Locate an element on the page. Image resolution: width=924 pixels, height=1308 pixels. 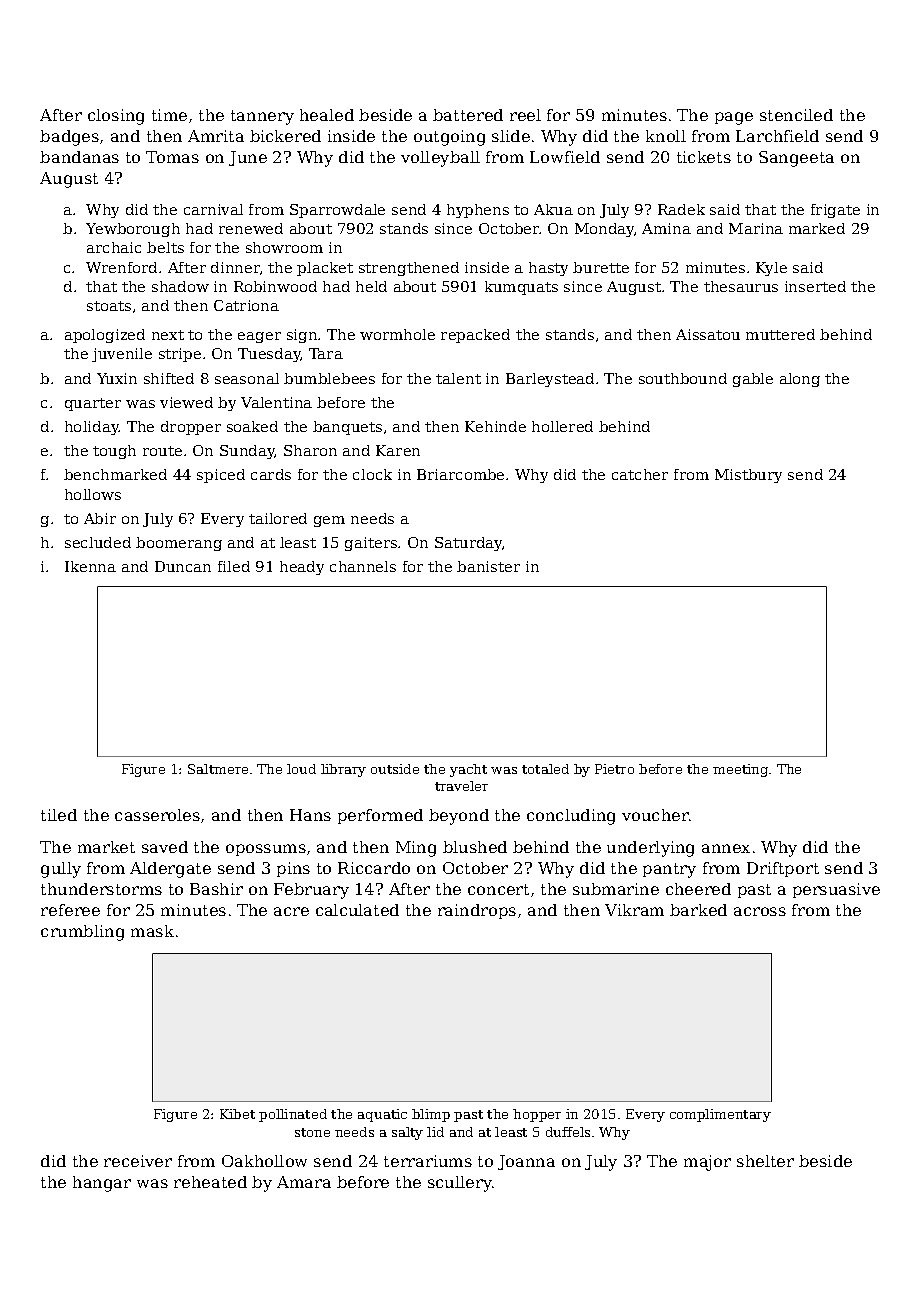
totaled is located at coordinates (545, 769).
